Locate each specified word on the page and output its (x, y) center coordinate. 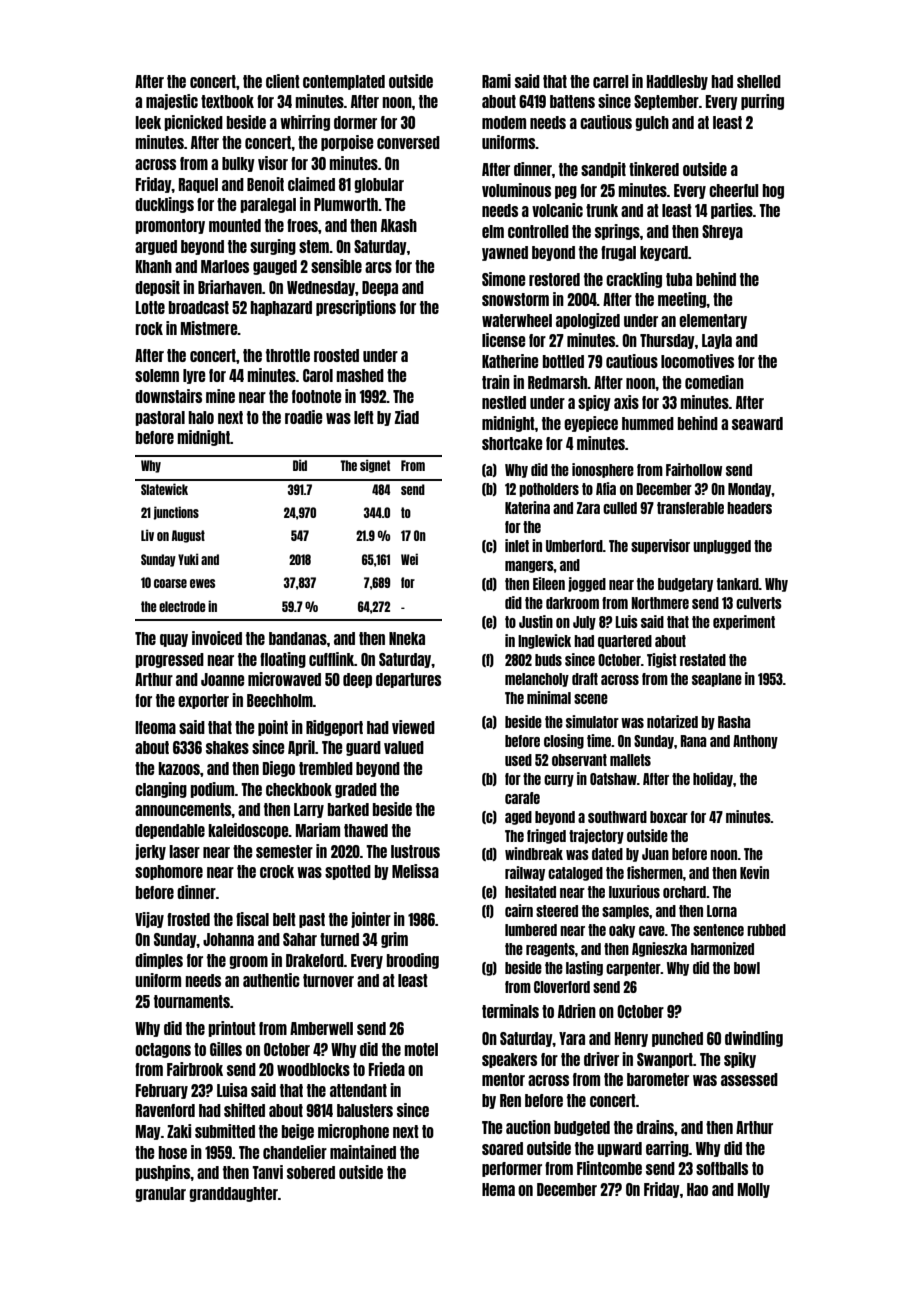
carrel (611, 81)
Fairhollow (694, 469)
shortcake (512, 443)
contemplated (344, 82)
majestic (172, 102)
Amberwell (321, 1028)
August (188, 536)
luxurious (634, 891)
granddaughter (233, 1194)
